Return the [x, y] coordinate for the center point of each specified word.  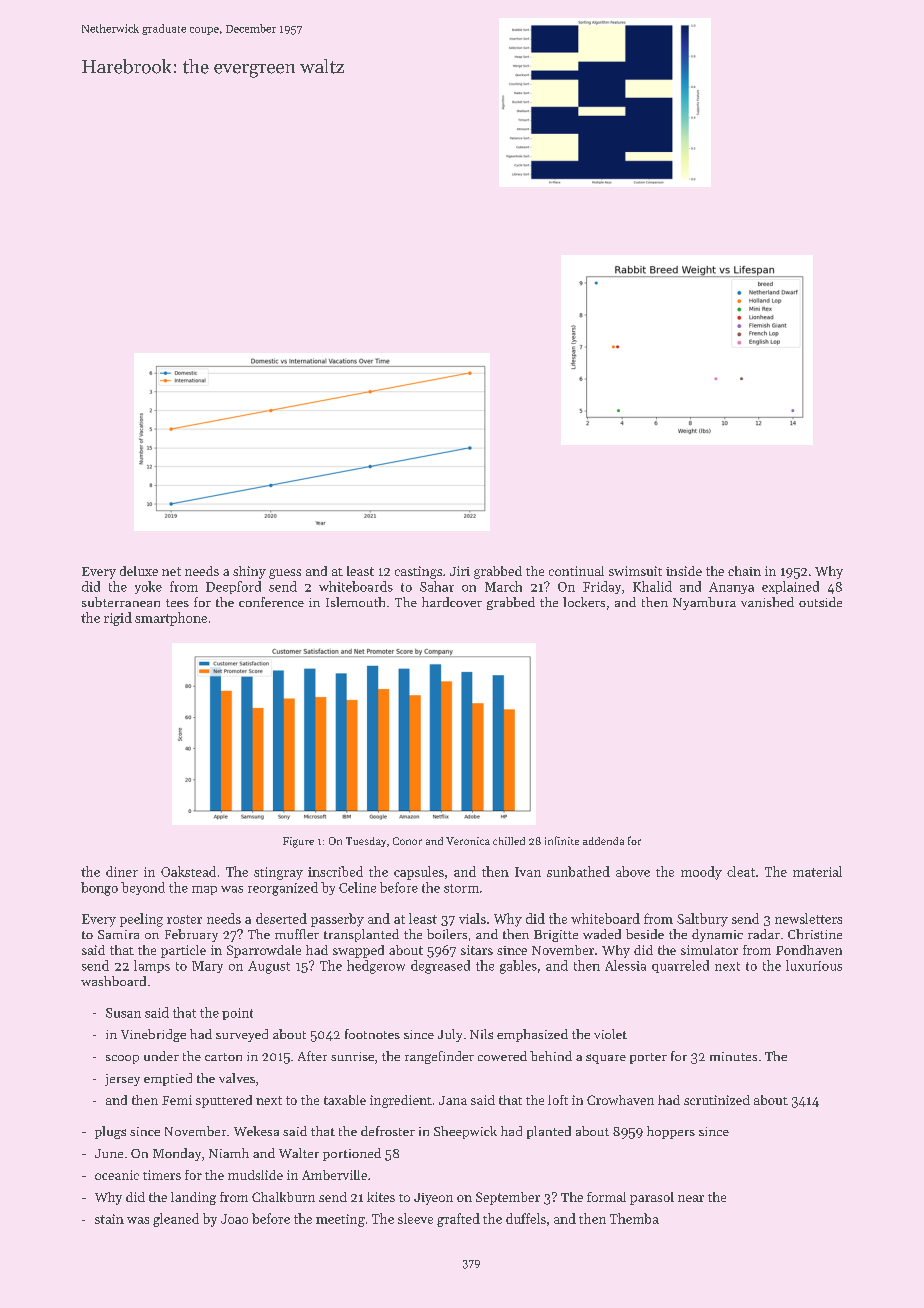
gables [518, 967]
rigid [118, 619]
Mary [207, 967]
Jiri [460, 571]
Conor [407, 841]
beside [645, 934]
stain [109, 1219]
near [691, 1198]
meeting [340, 1220]
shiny [249, 572]
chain [744, 571]
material [817, 871]
